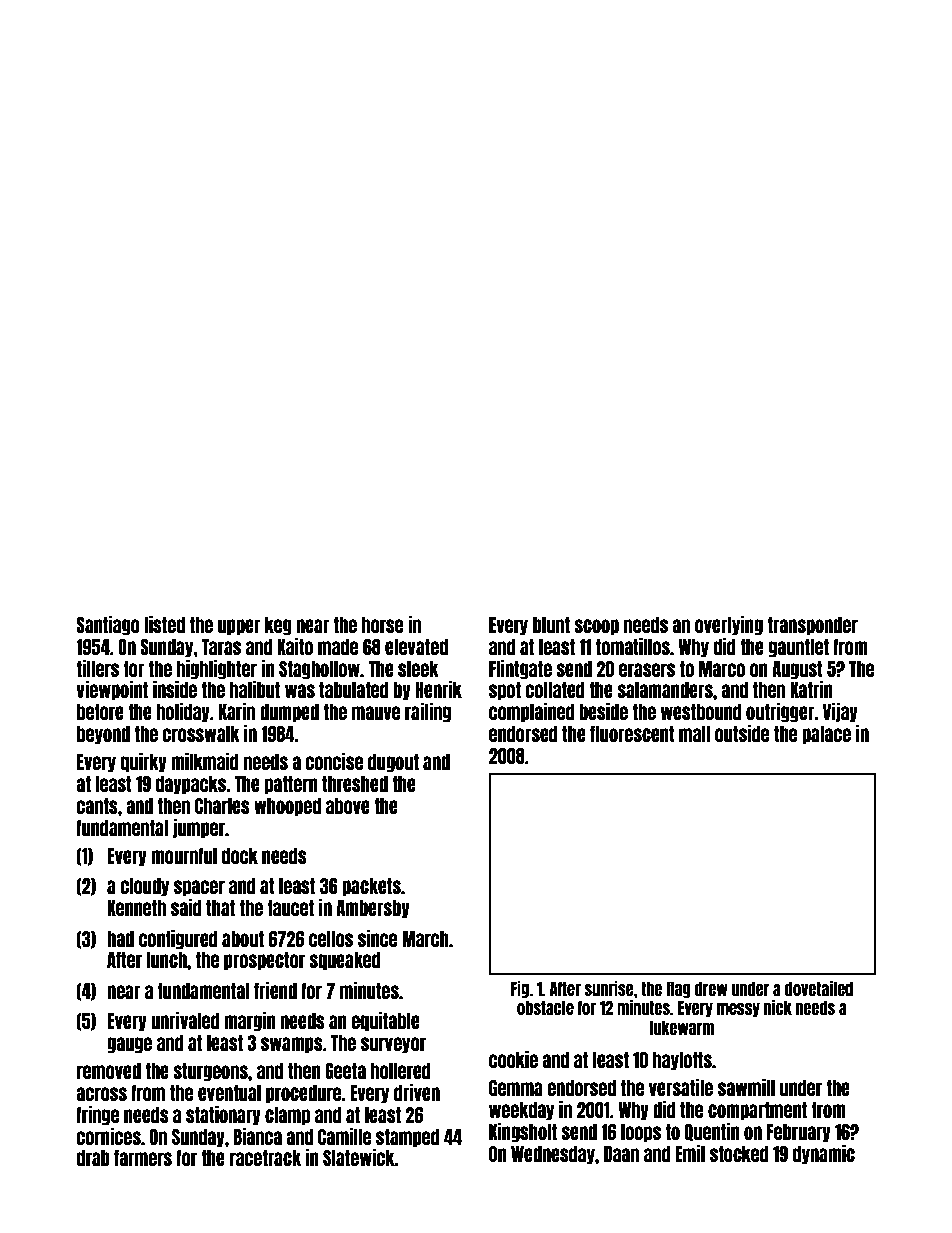 This screenshot has height=1233, width=952. What do you see at coordinates (778, 1007) in the screenshot?
I see `nick` at bounding box center [778, 1007].
